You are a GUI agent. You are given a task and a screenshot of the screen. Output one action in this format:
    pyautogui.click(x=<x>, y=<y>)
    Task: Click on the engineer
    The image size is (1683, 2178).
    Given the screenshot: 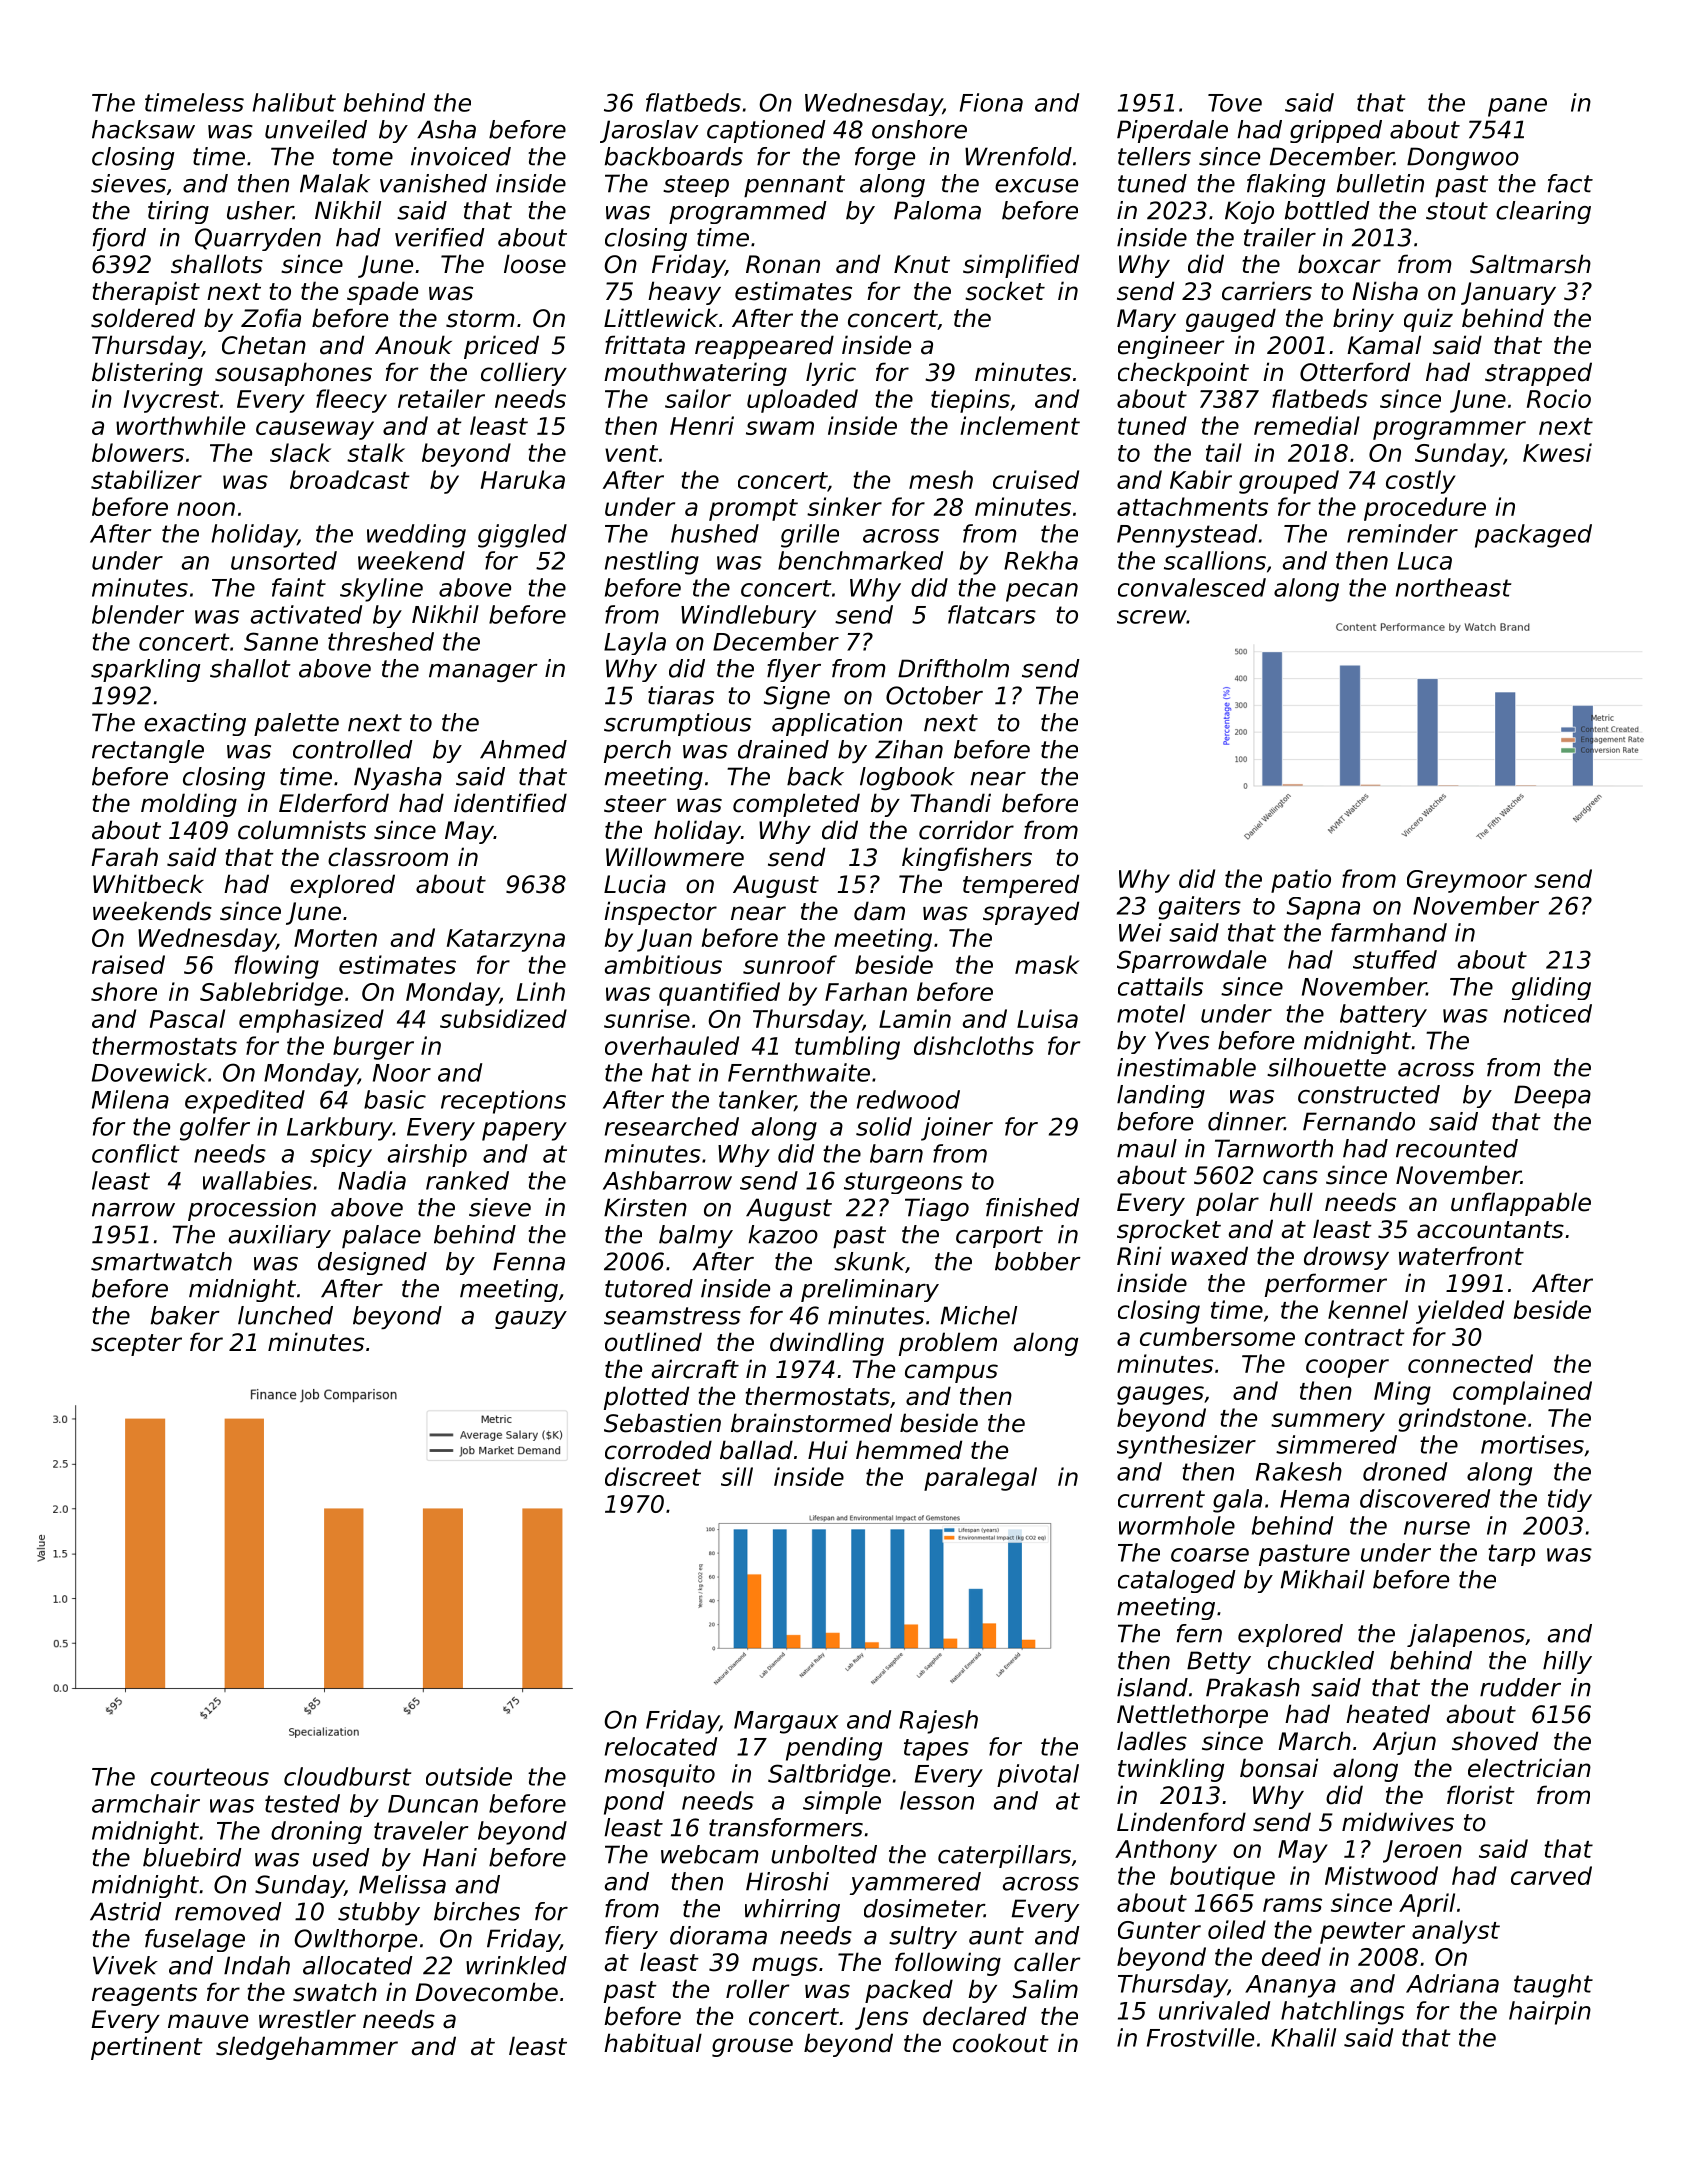 What is the action you would take?
    pyautogui.click(x=1171, y=347)
